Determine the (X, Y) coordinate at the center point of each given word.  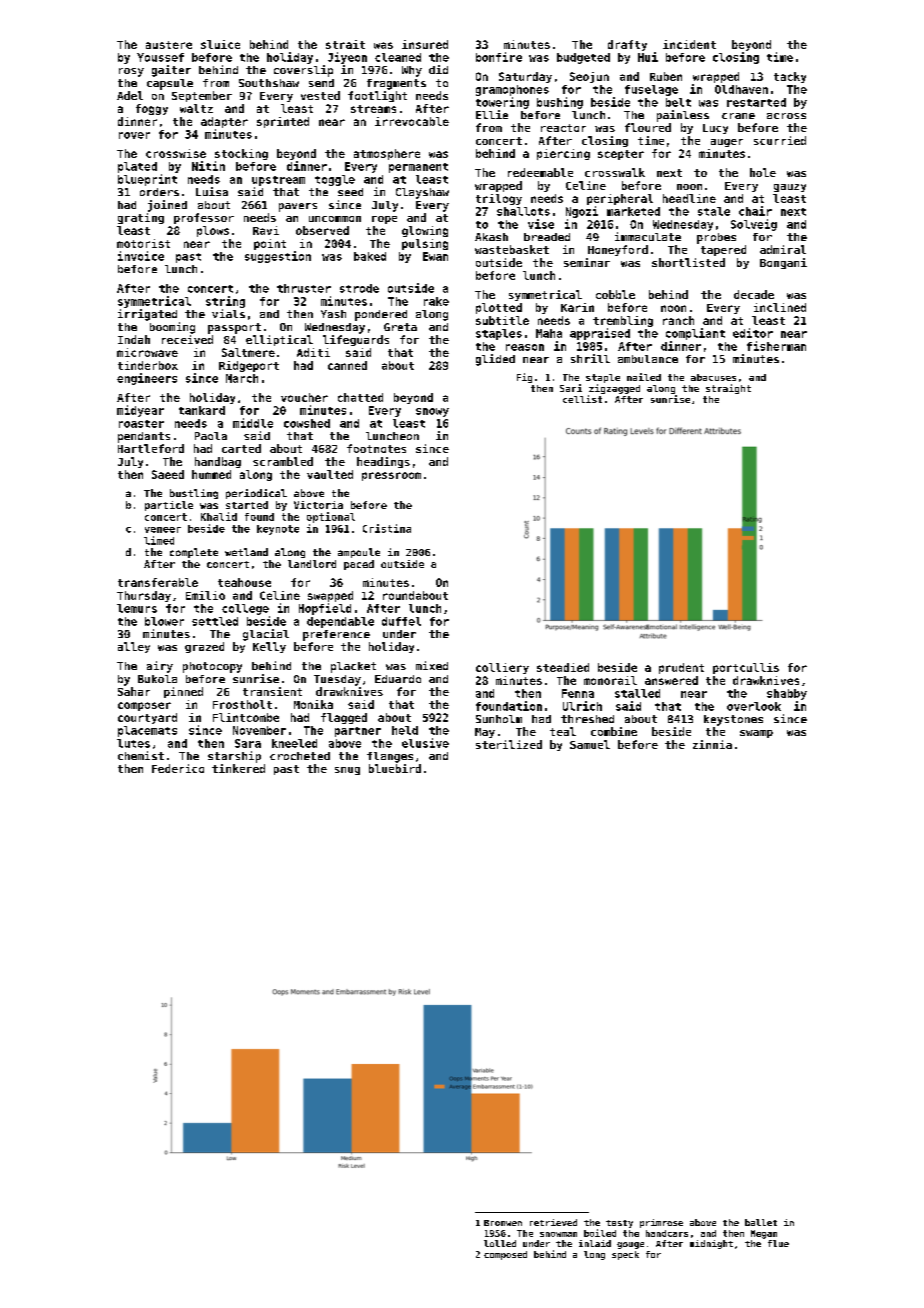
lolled (500, 1243)
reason (525, 347)
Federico (178, 768)
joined (167, 206)
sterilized (509, 744)
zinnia (712, 744)
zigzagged (614, 389)
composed (505, 1255)
